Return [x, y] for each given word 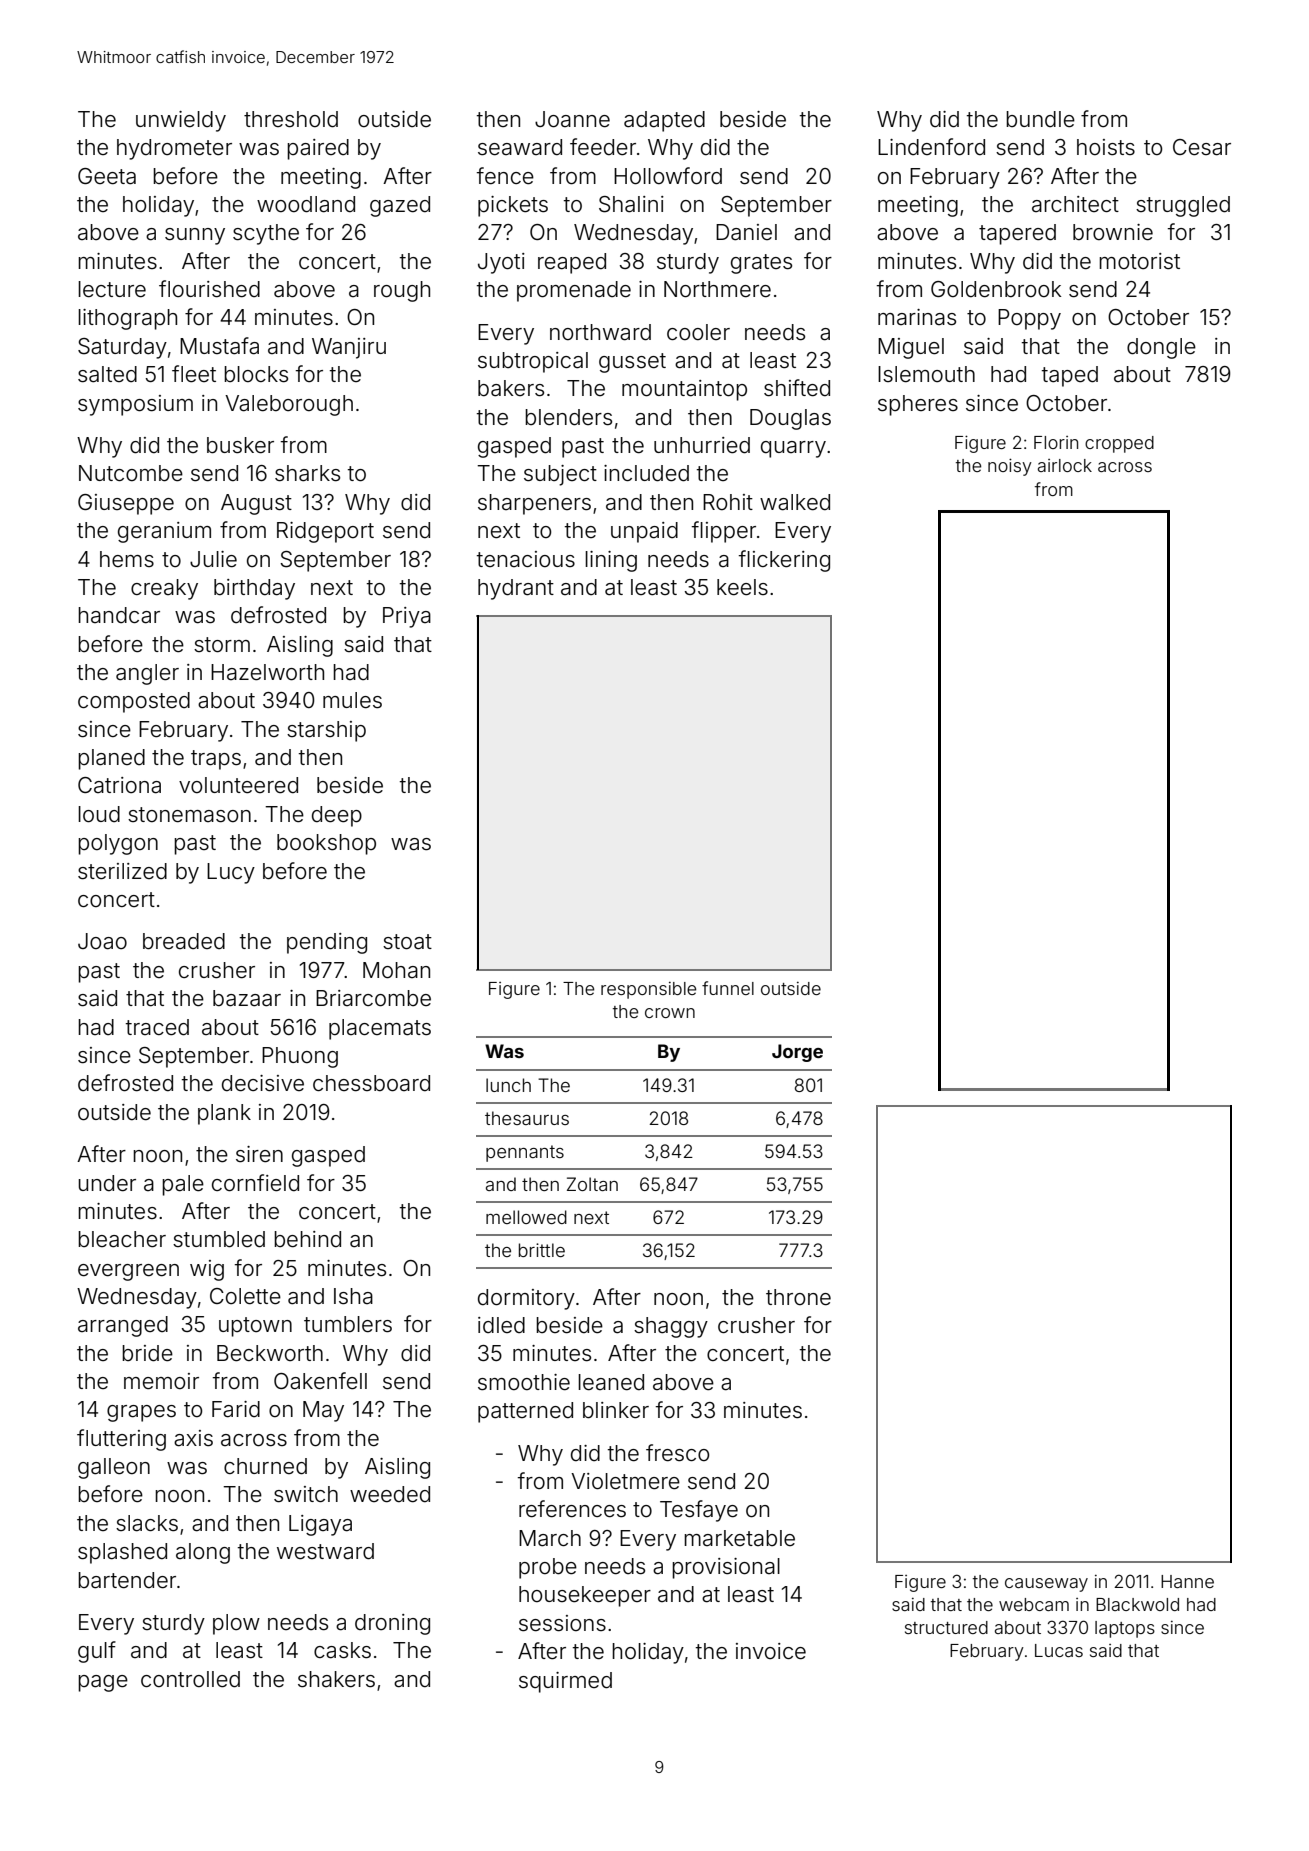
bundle [1040, 119]
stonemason [189, 815]
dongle [1161, 348]
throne [798, 1297]
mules [352, 700]
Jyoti [501, 263]
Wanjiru [349, 348]
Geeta [107, 176]
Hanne [1187, 1581]
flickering [784, 561]
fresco [677, 1453]
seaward [520, 147]
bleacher [122, 1239]
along [203, 1553]
